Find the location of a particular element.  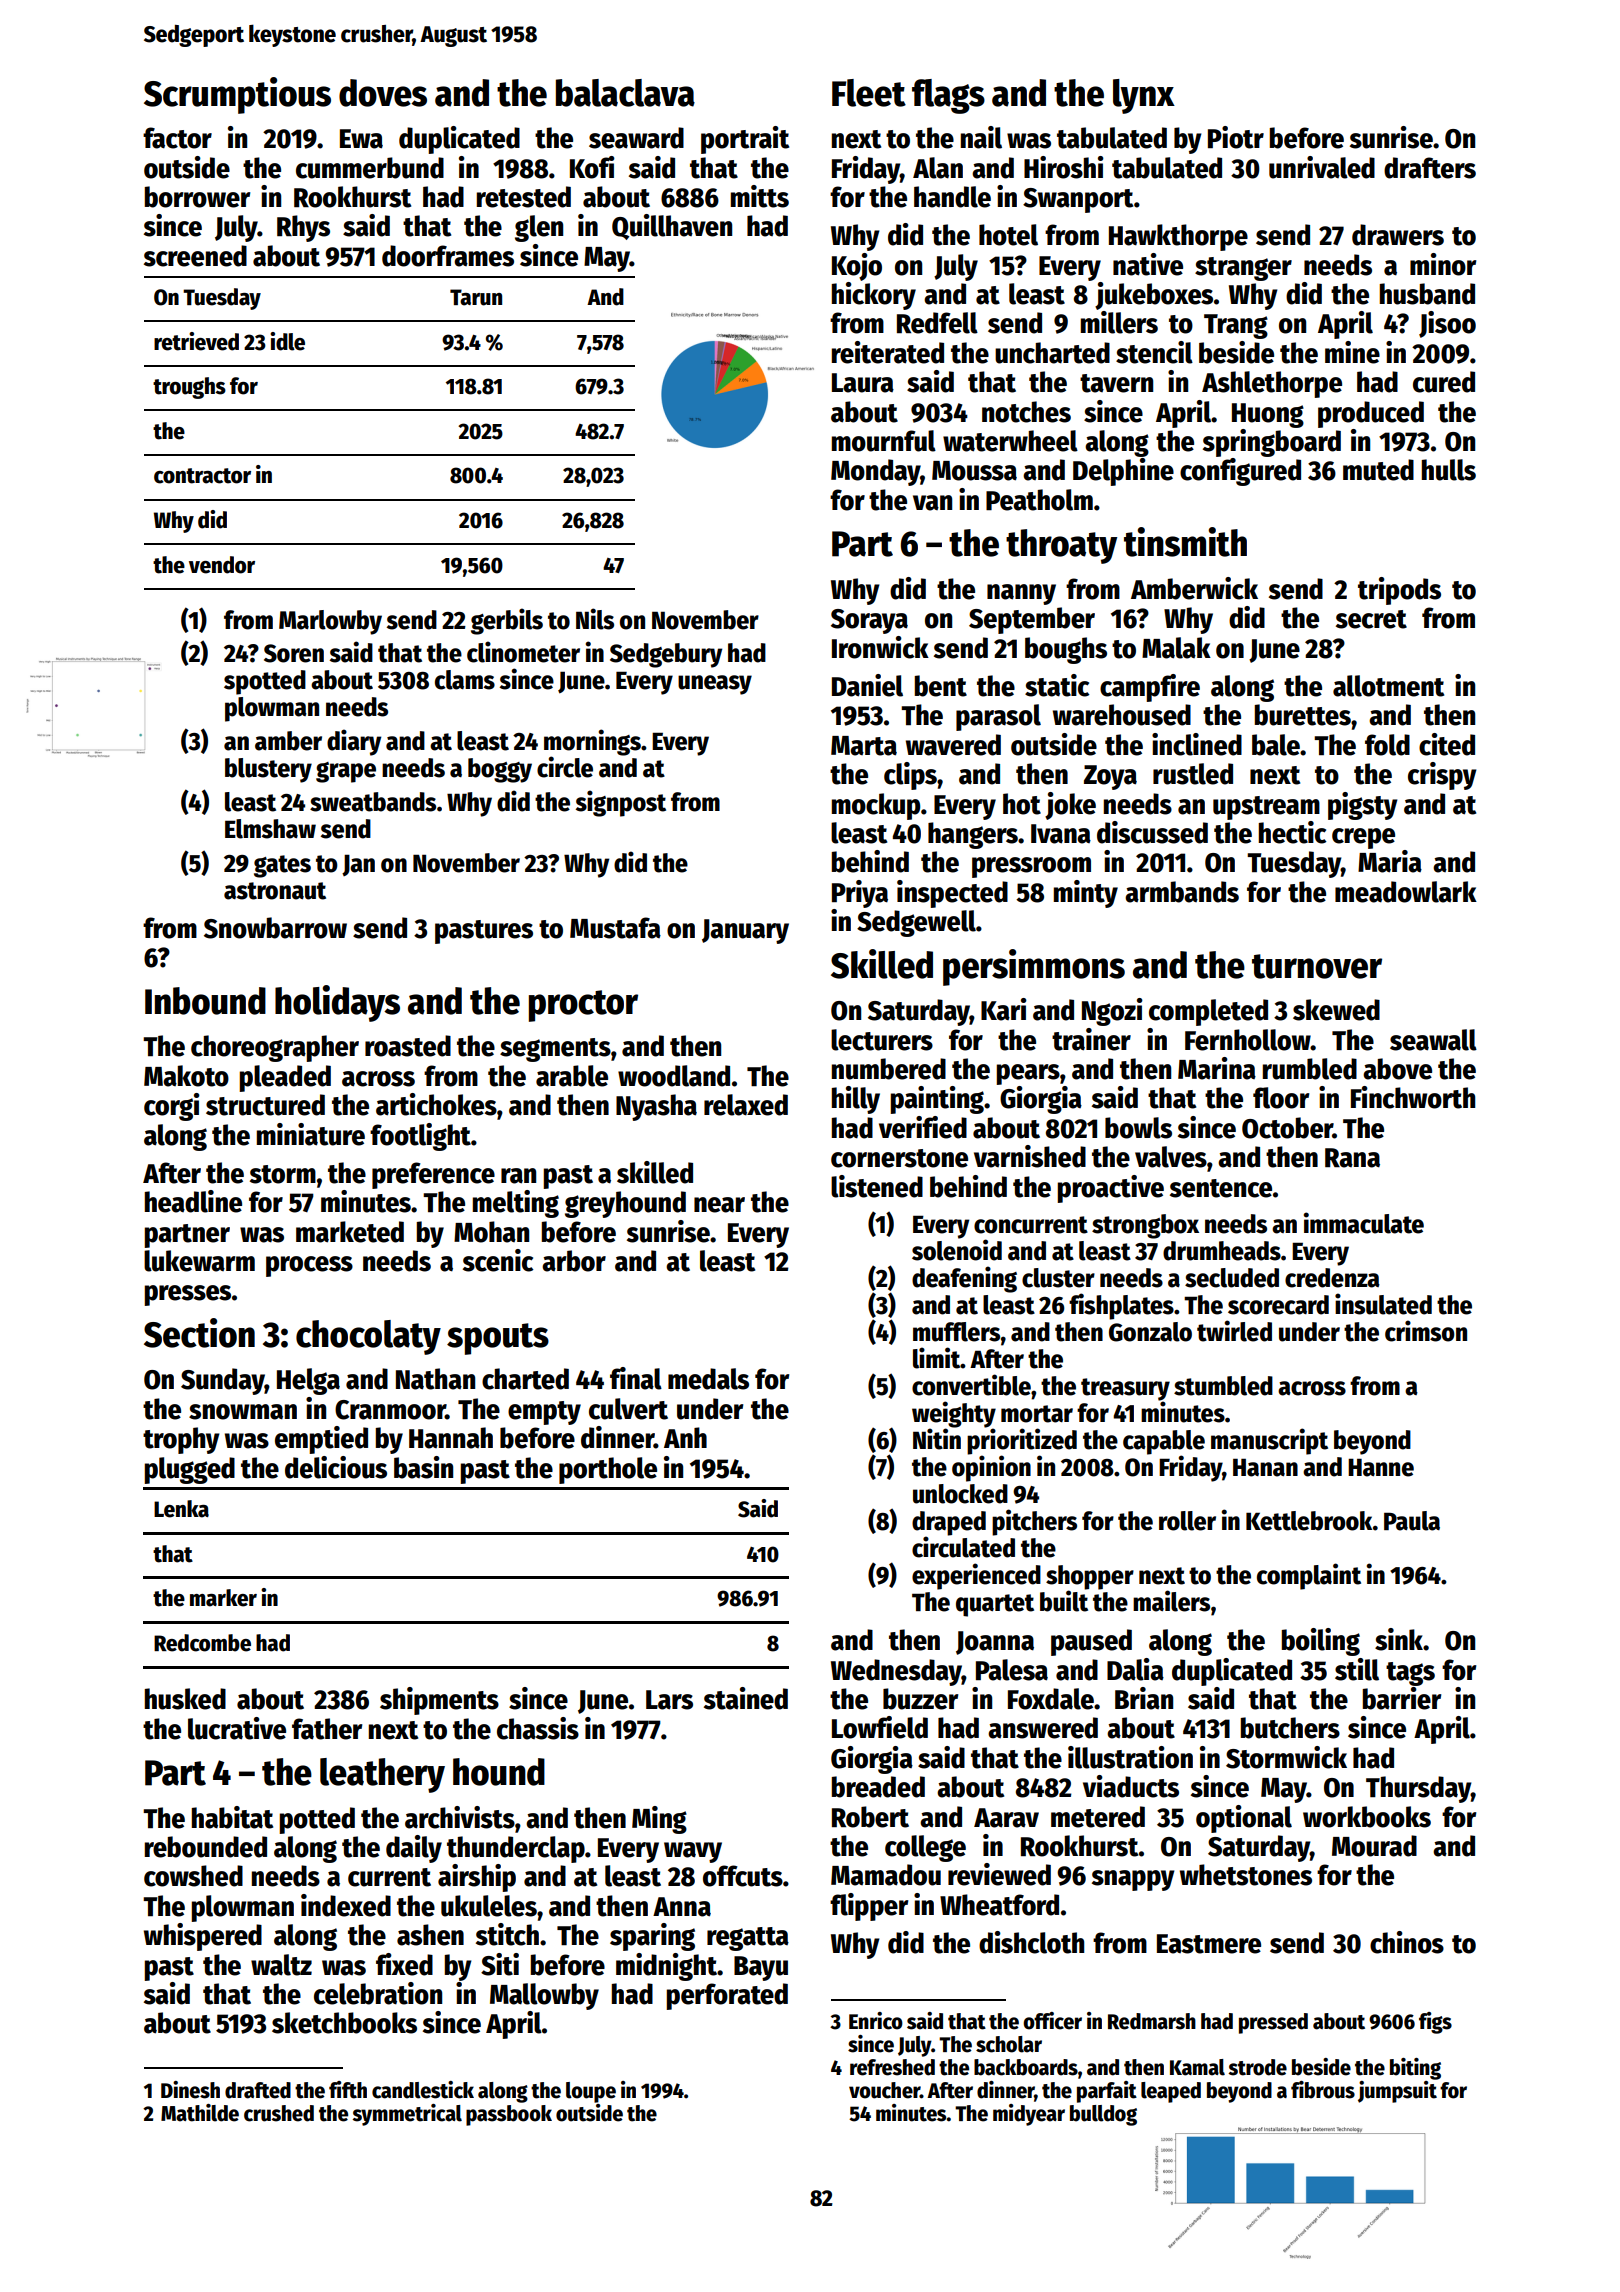

Lars is located at coordinates (669, 1700).
